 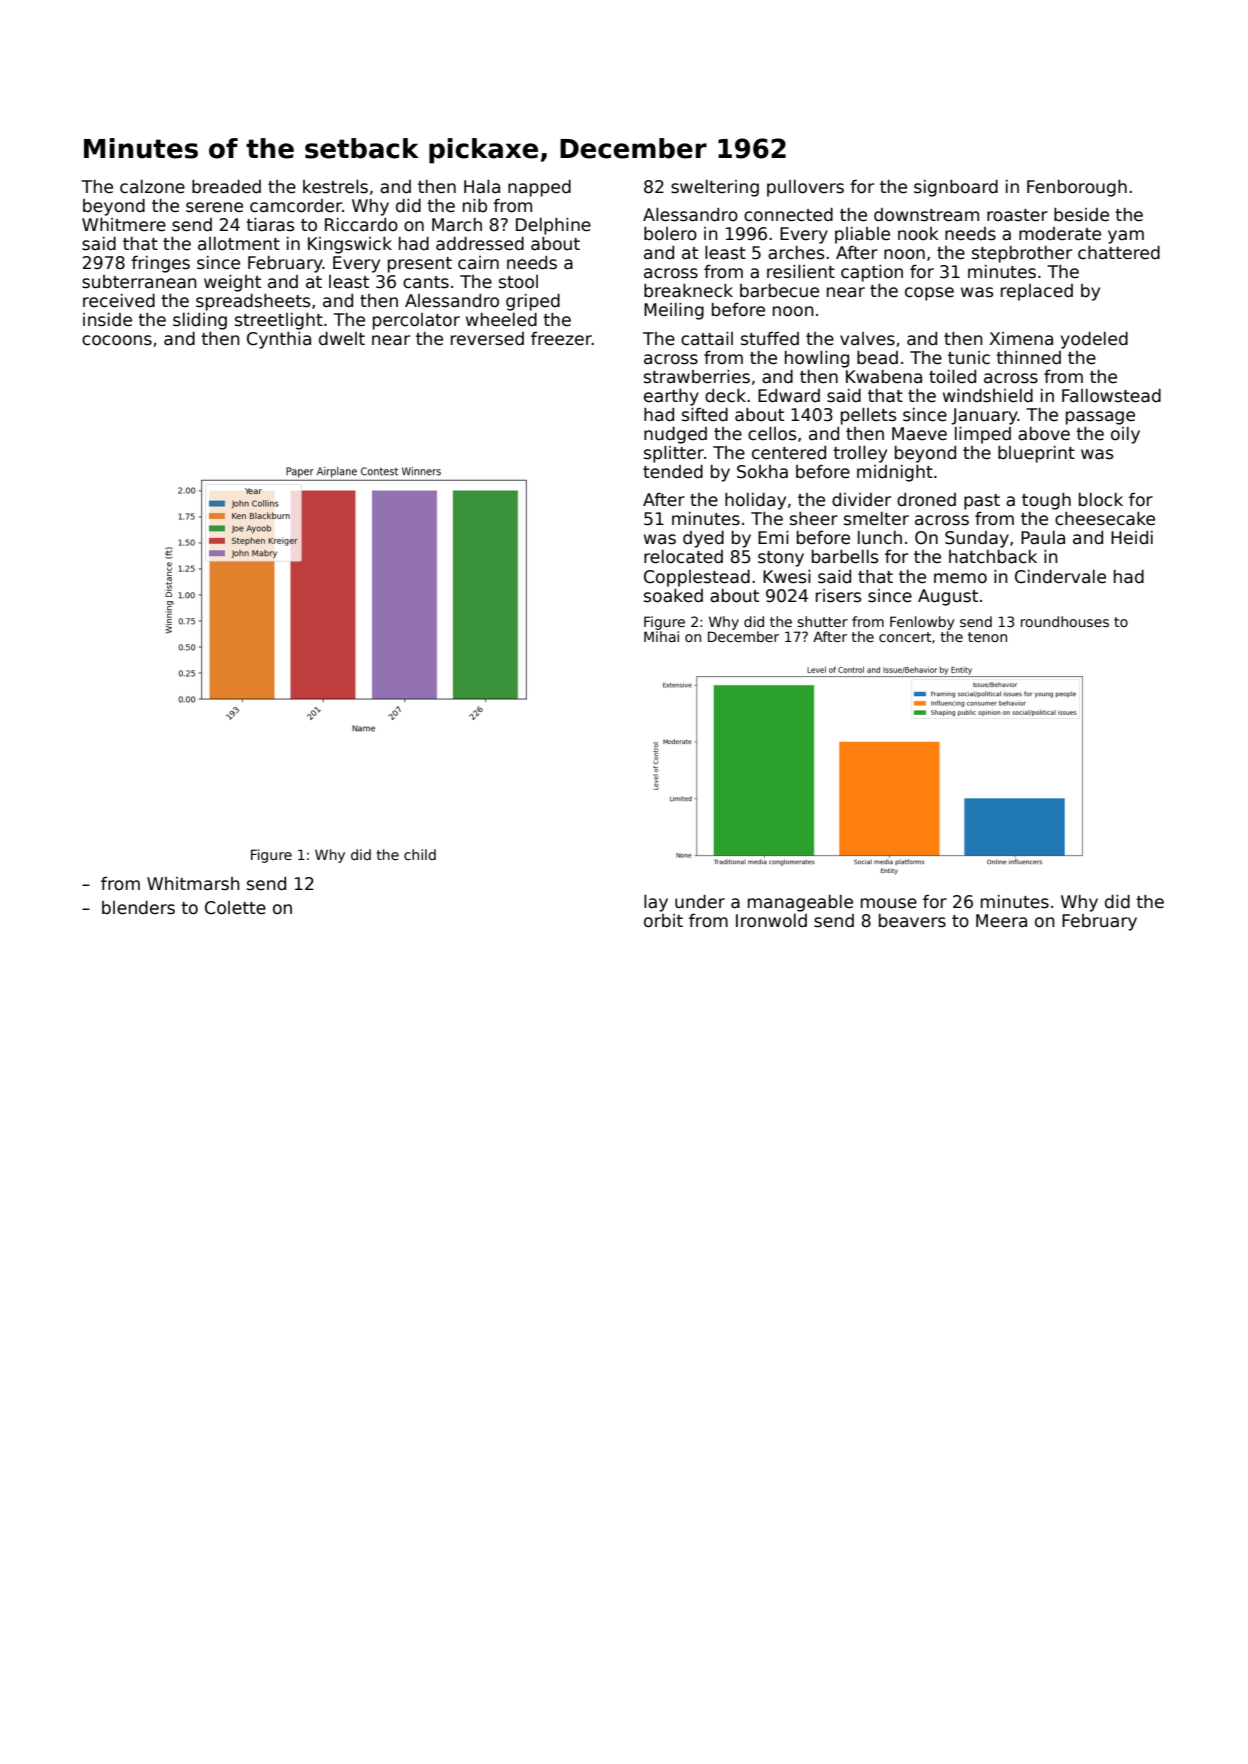 I want to click on Mihai, so click(x=661, y=636).
